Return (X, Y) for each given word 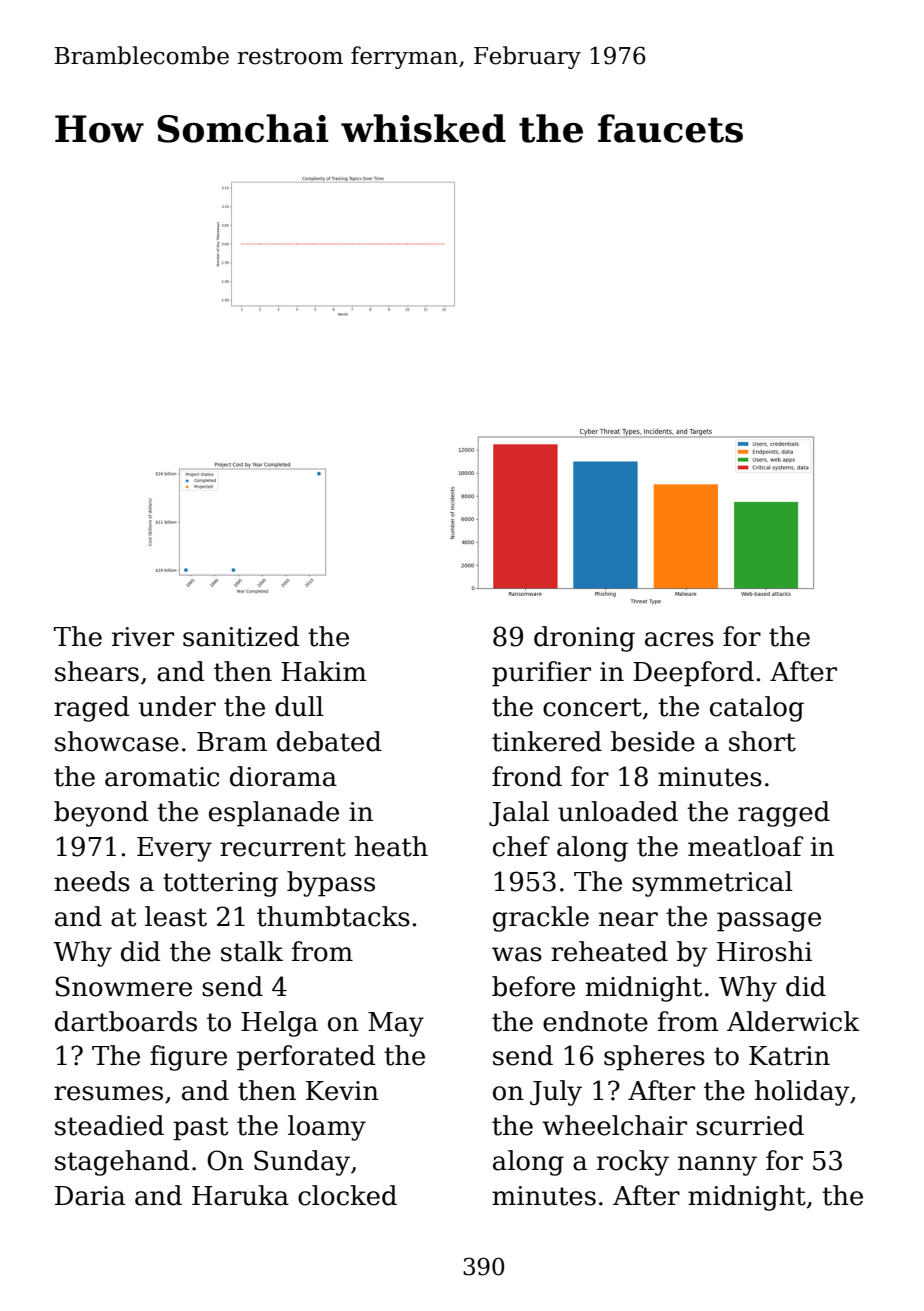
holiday (802, 1093)
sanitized (241, 636)
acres (679, 639)
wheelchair (614, 1125)
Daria (90, 1196)
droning (584, 639)
